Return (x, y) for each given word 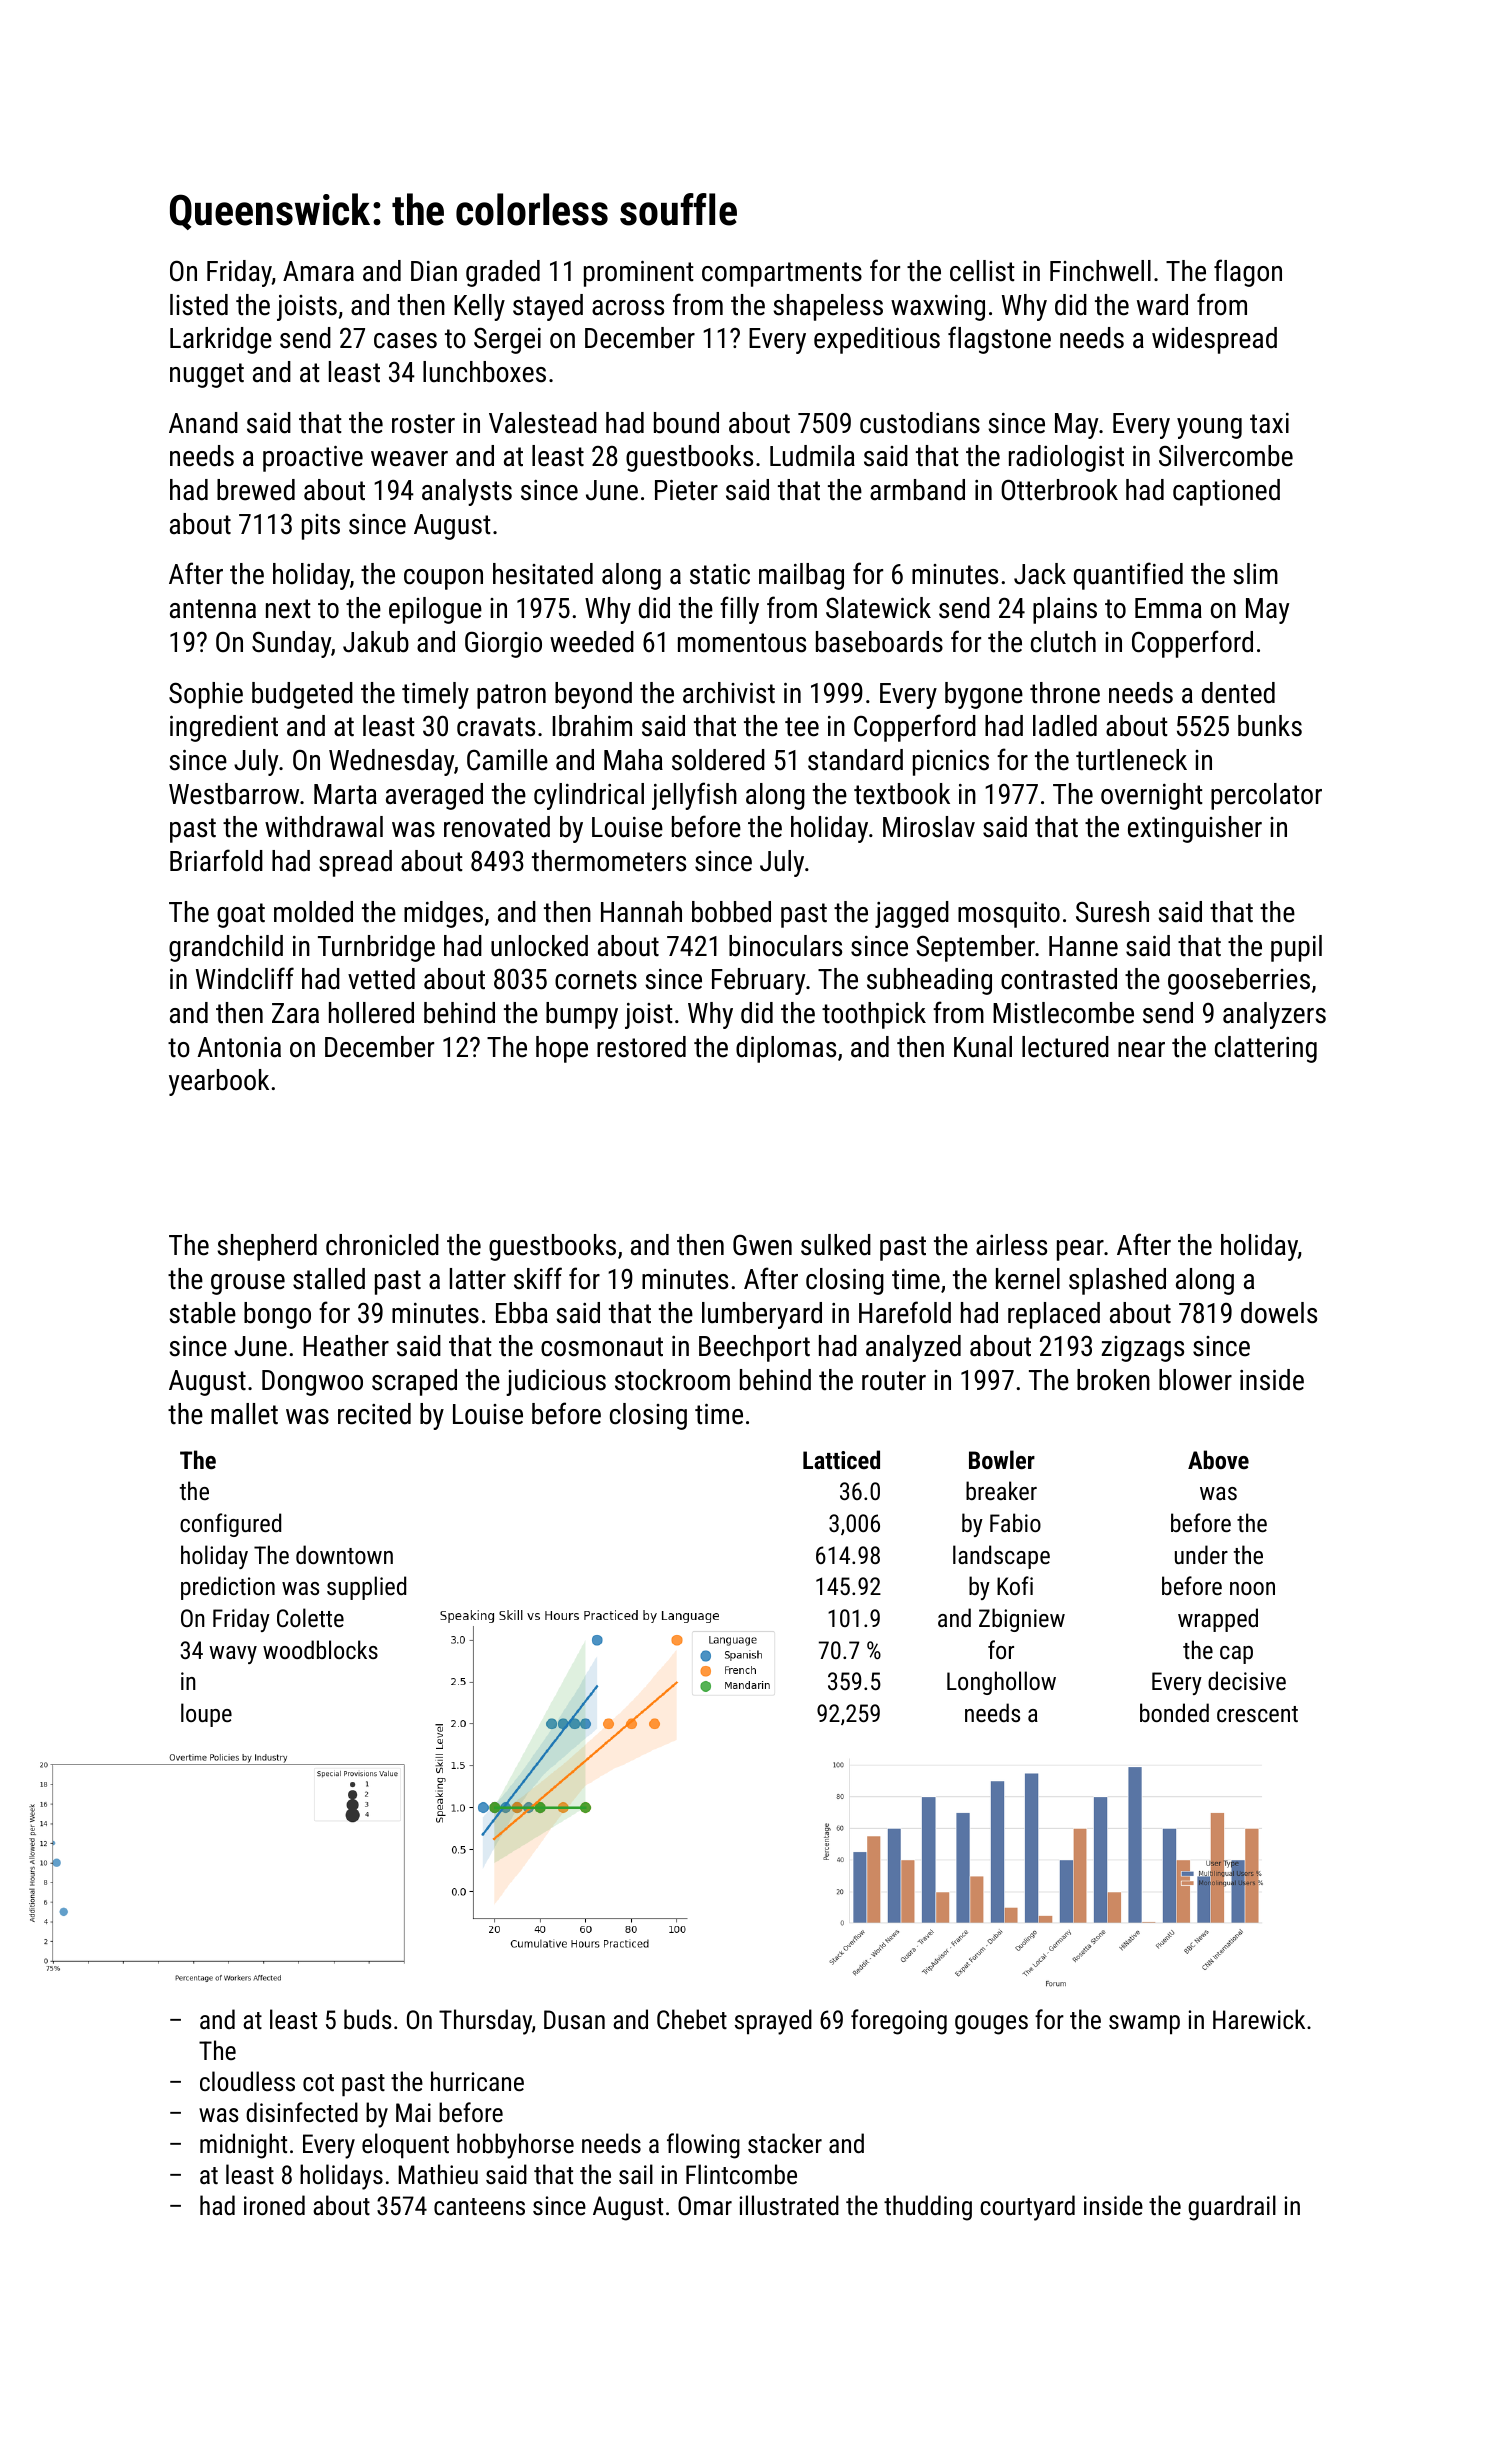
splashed (1117, 1281)
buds (368, 2019)
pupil (1296, 948)
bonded (1174, 1712)
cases (405, 341)
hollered (371, 1013)
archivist (729, 693)
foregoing (899, 2022)
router (894, 1381)
